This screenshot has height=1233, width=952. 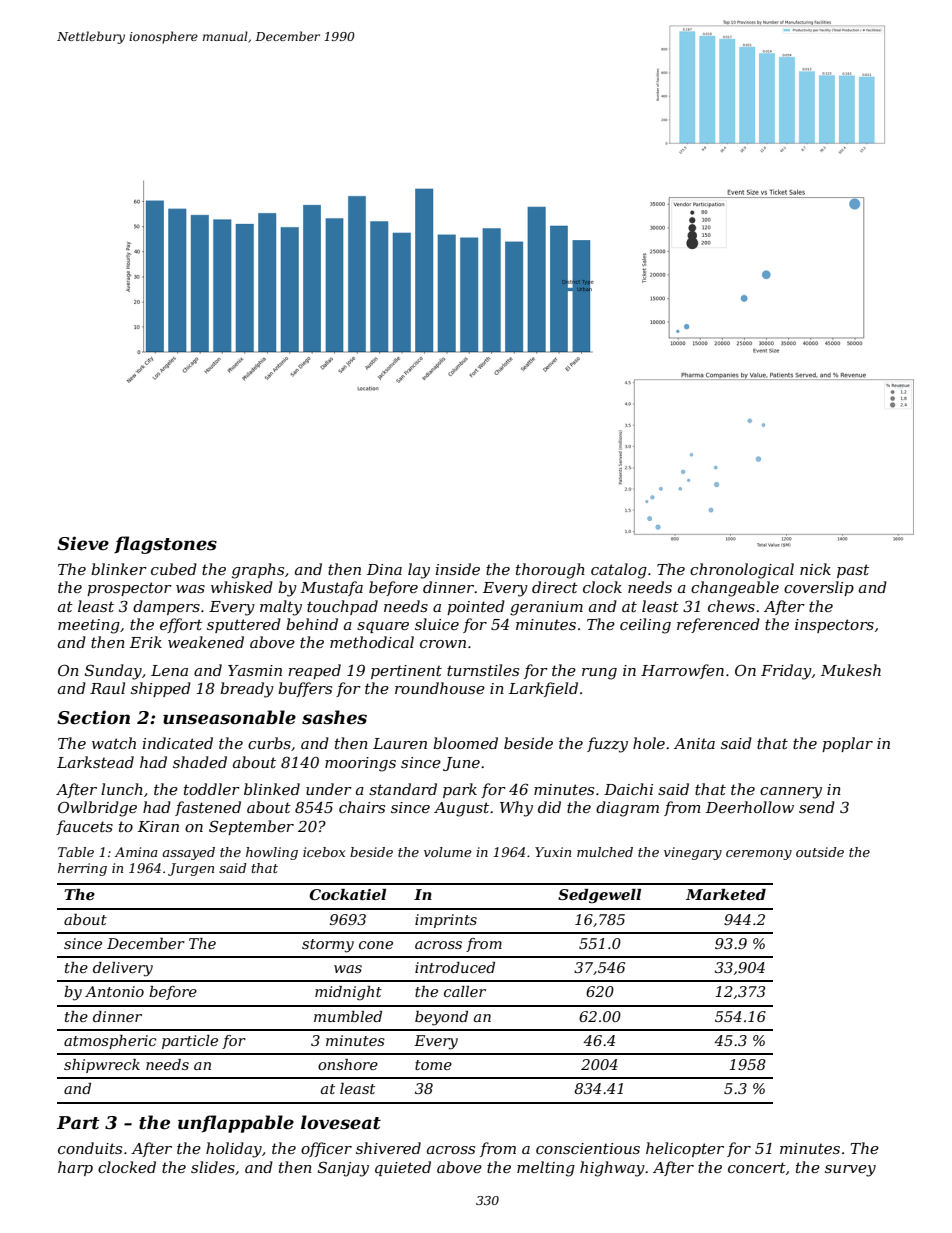 What do you see at coordinates (607, 745) in the screenshot?
I see `fuzzy` at bounding box center [607, 745].
